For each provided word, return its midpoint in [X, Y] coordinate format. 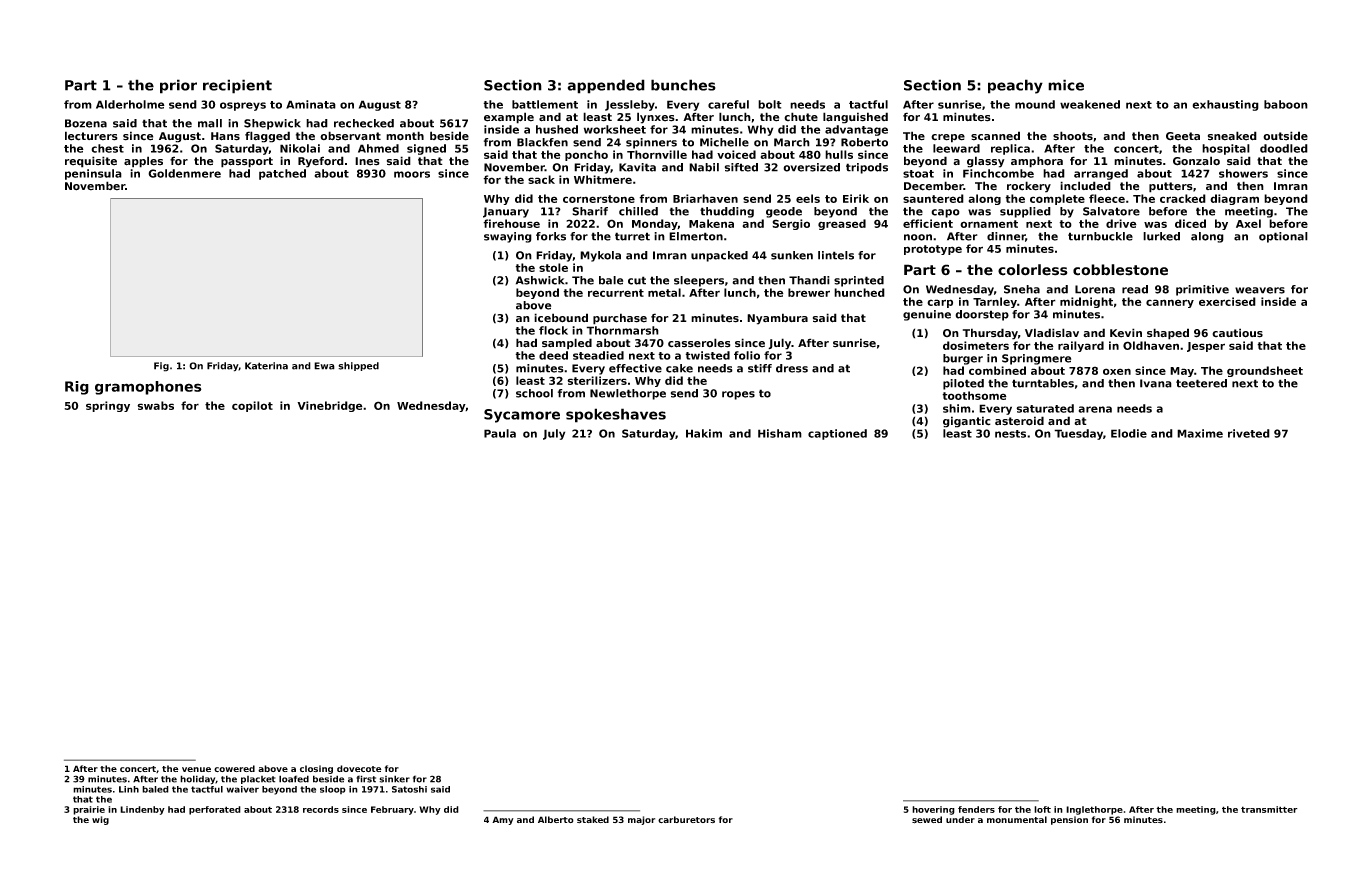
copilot [252, 406]
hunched [859, 292]
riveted [1249, 433]
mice [1066, 85]
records [321, 809]
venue [196, 769]
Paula [500, 433]
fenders [976, 809]
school [534, 393]
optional [1283, 237]
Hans [225, 136]
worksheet [615, 129]
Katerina [266, 366]
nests [1010, 434]
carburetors [686, 819]
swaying [508, 237]
